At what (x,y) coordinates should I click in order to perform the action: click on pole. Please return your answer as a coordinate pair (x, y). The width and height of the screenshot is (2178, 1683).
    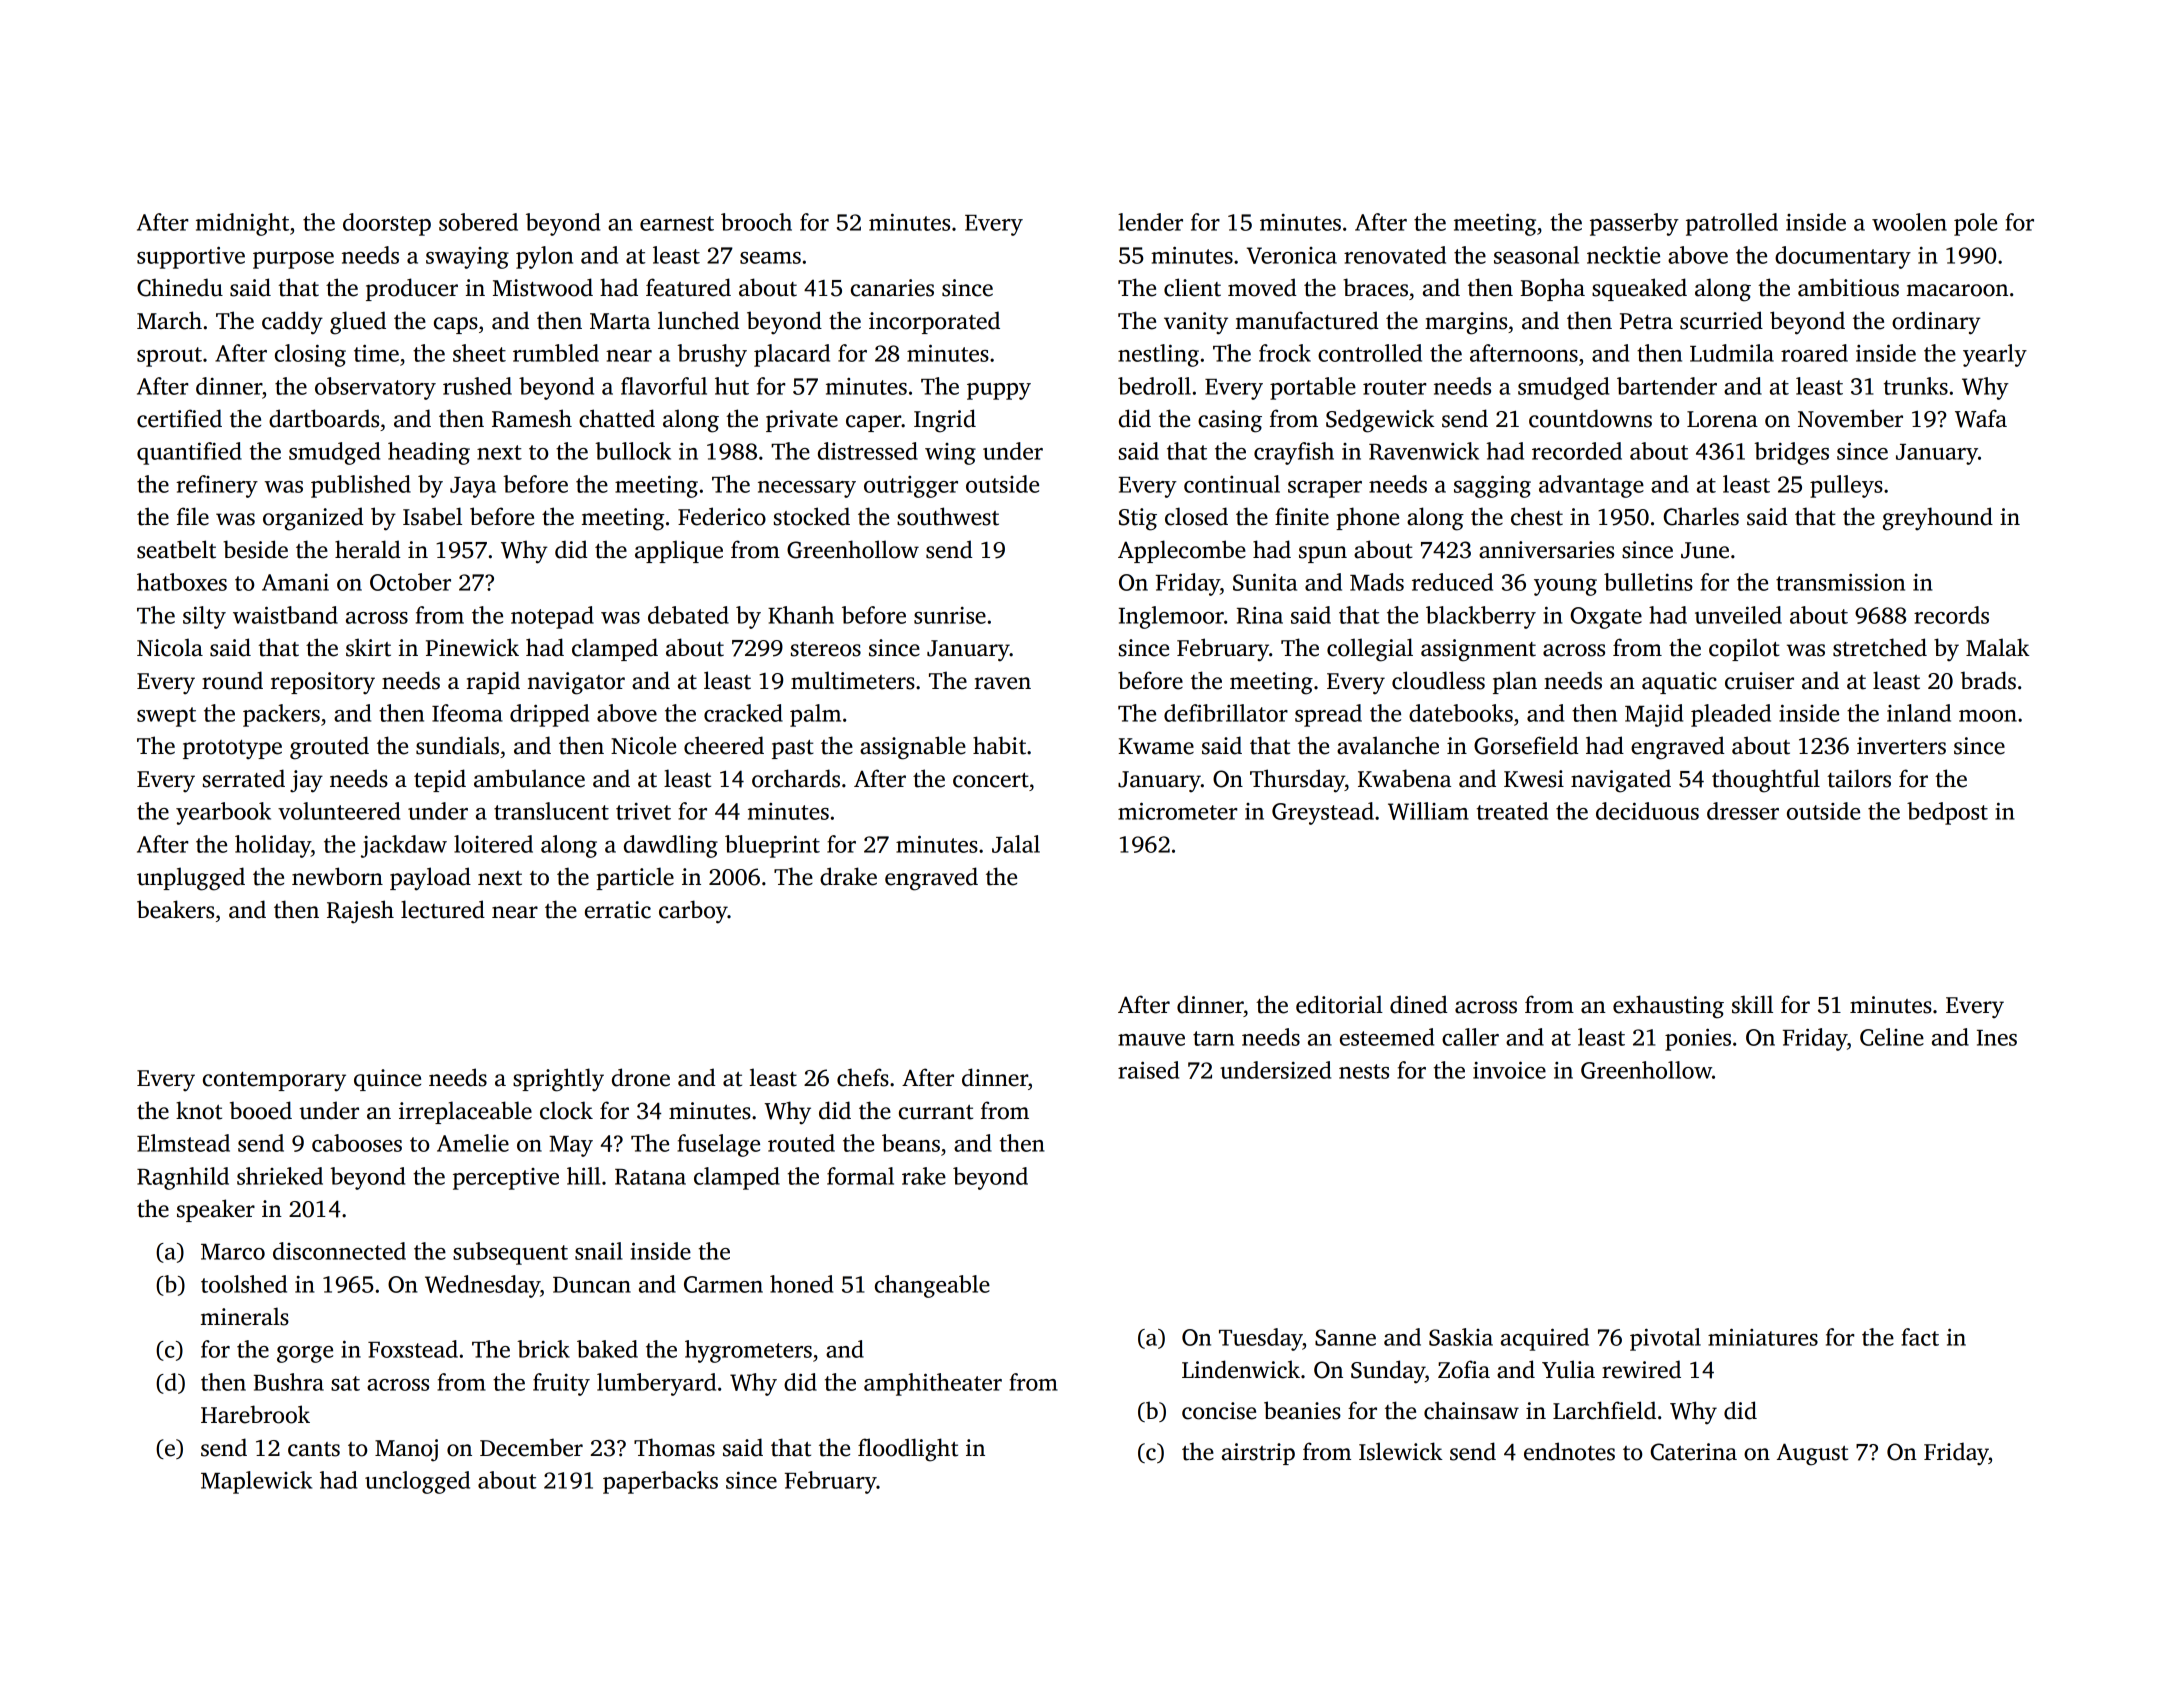
    Looking at the image, I should click on (1975, 224).
